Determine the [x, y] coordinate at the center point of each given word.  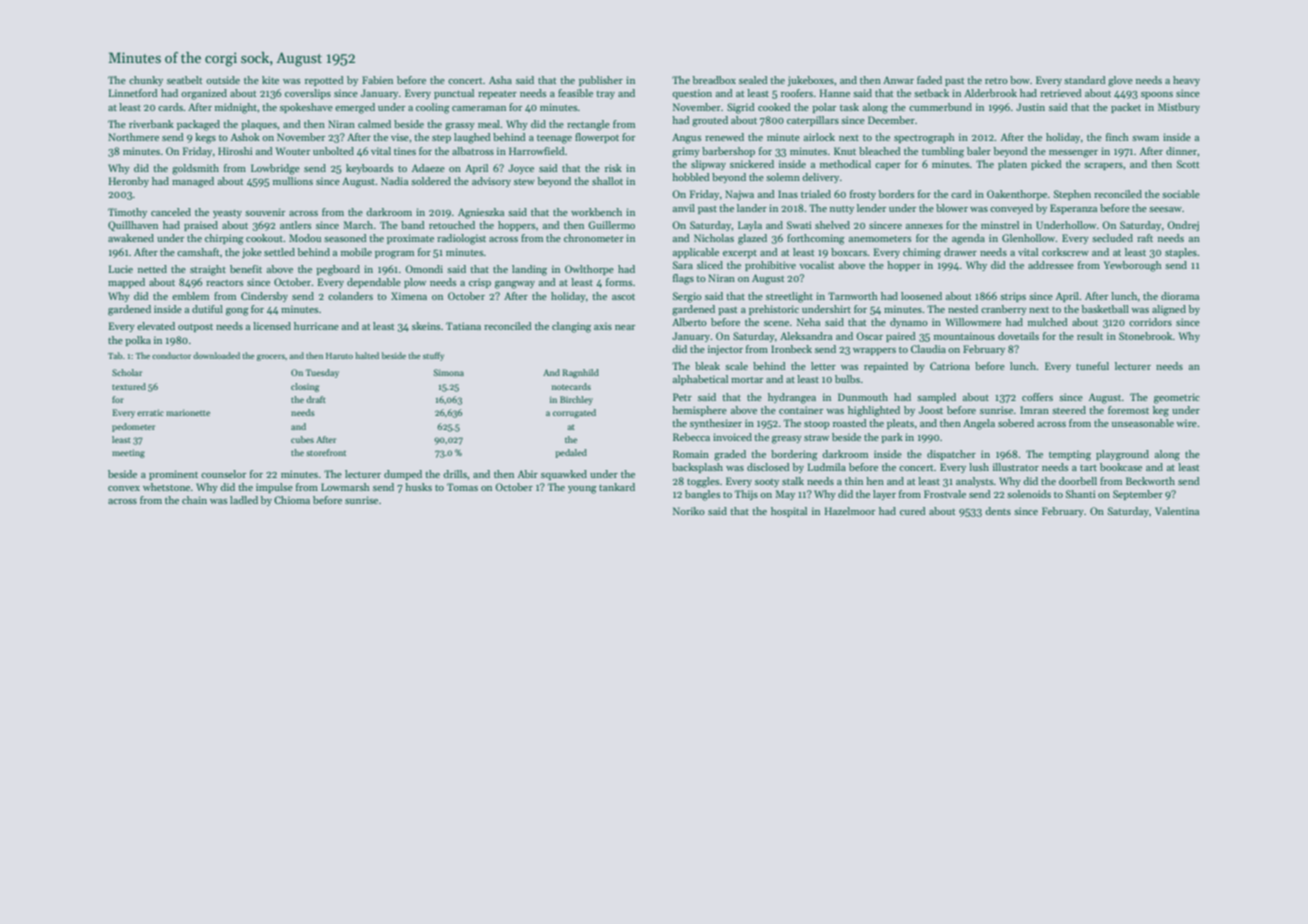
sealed [753, 80]
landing [529, 270]
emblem [190, 296]
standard [1085, 80]
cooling [433, 108]
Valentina [1177, 511]
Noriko [689, 511]
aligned [1169, 310]
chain [194, 500]
